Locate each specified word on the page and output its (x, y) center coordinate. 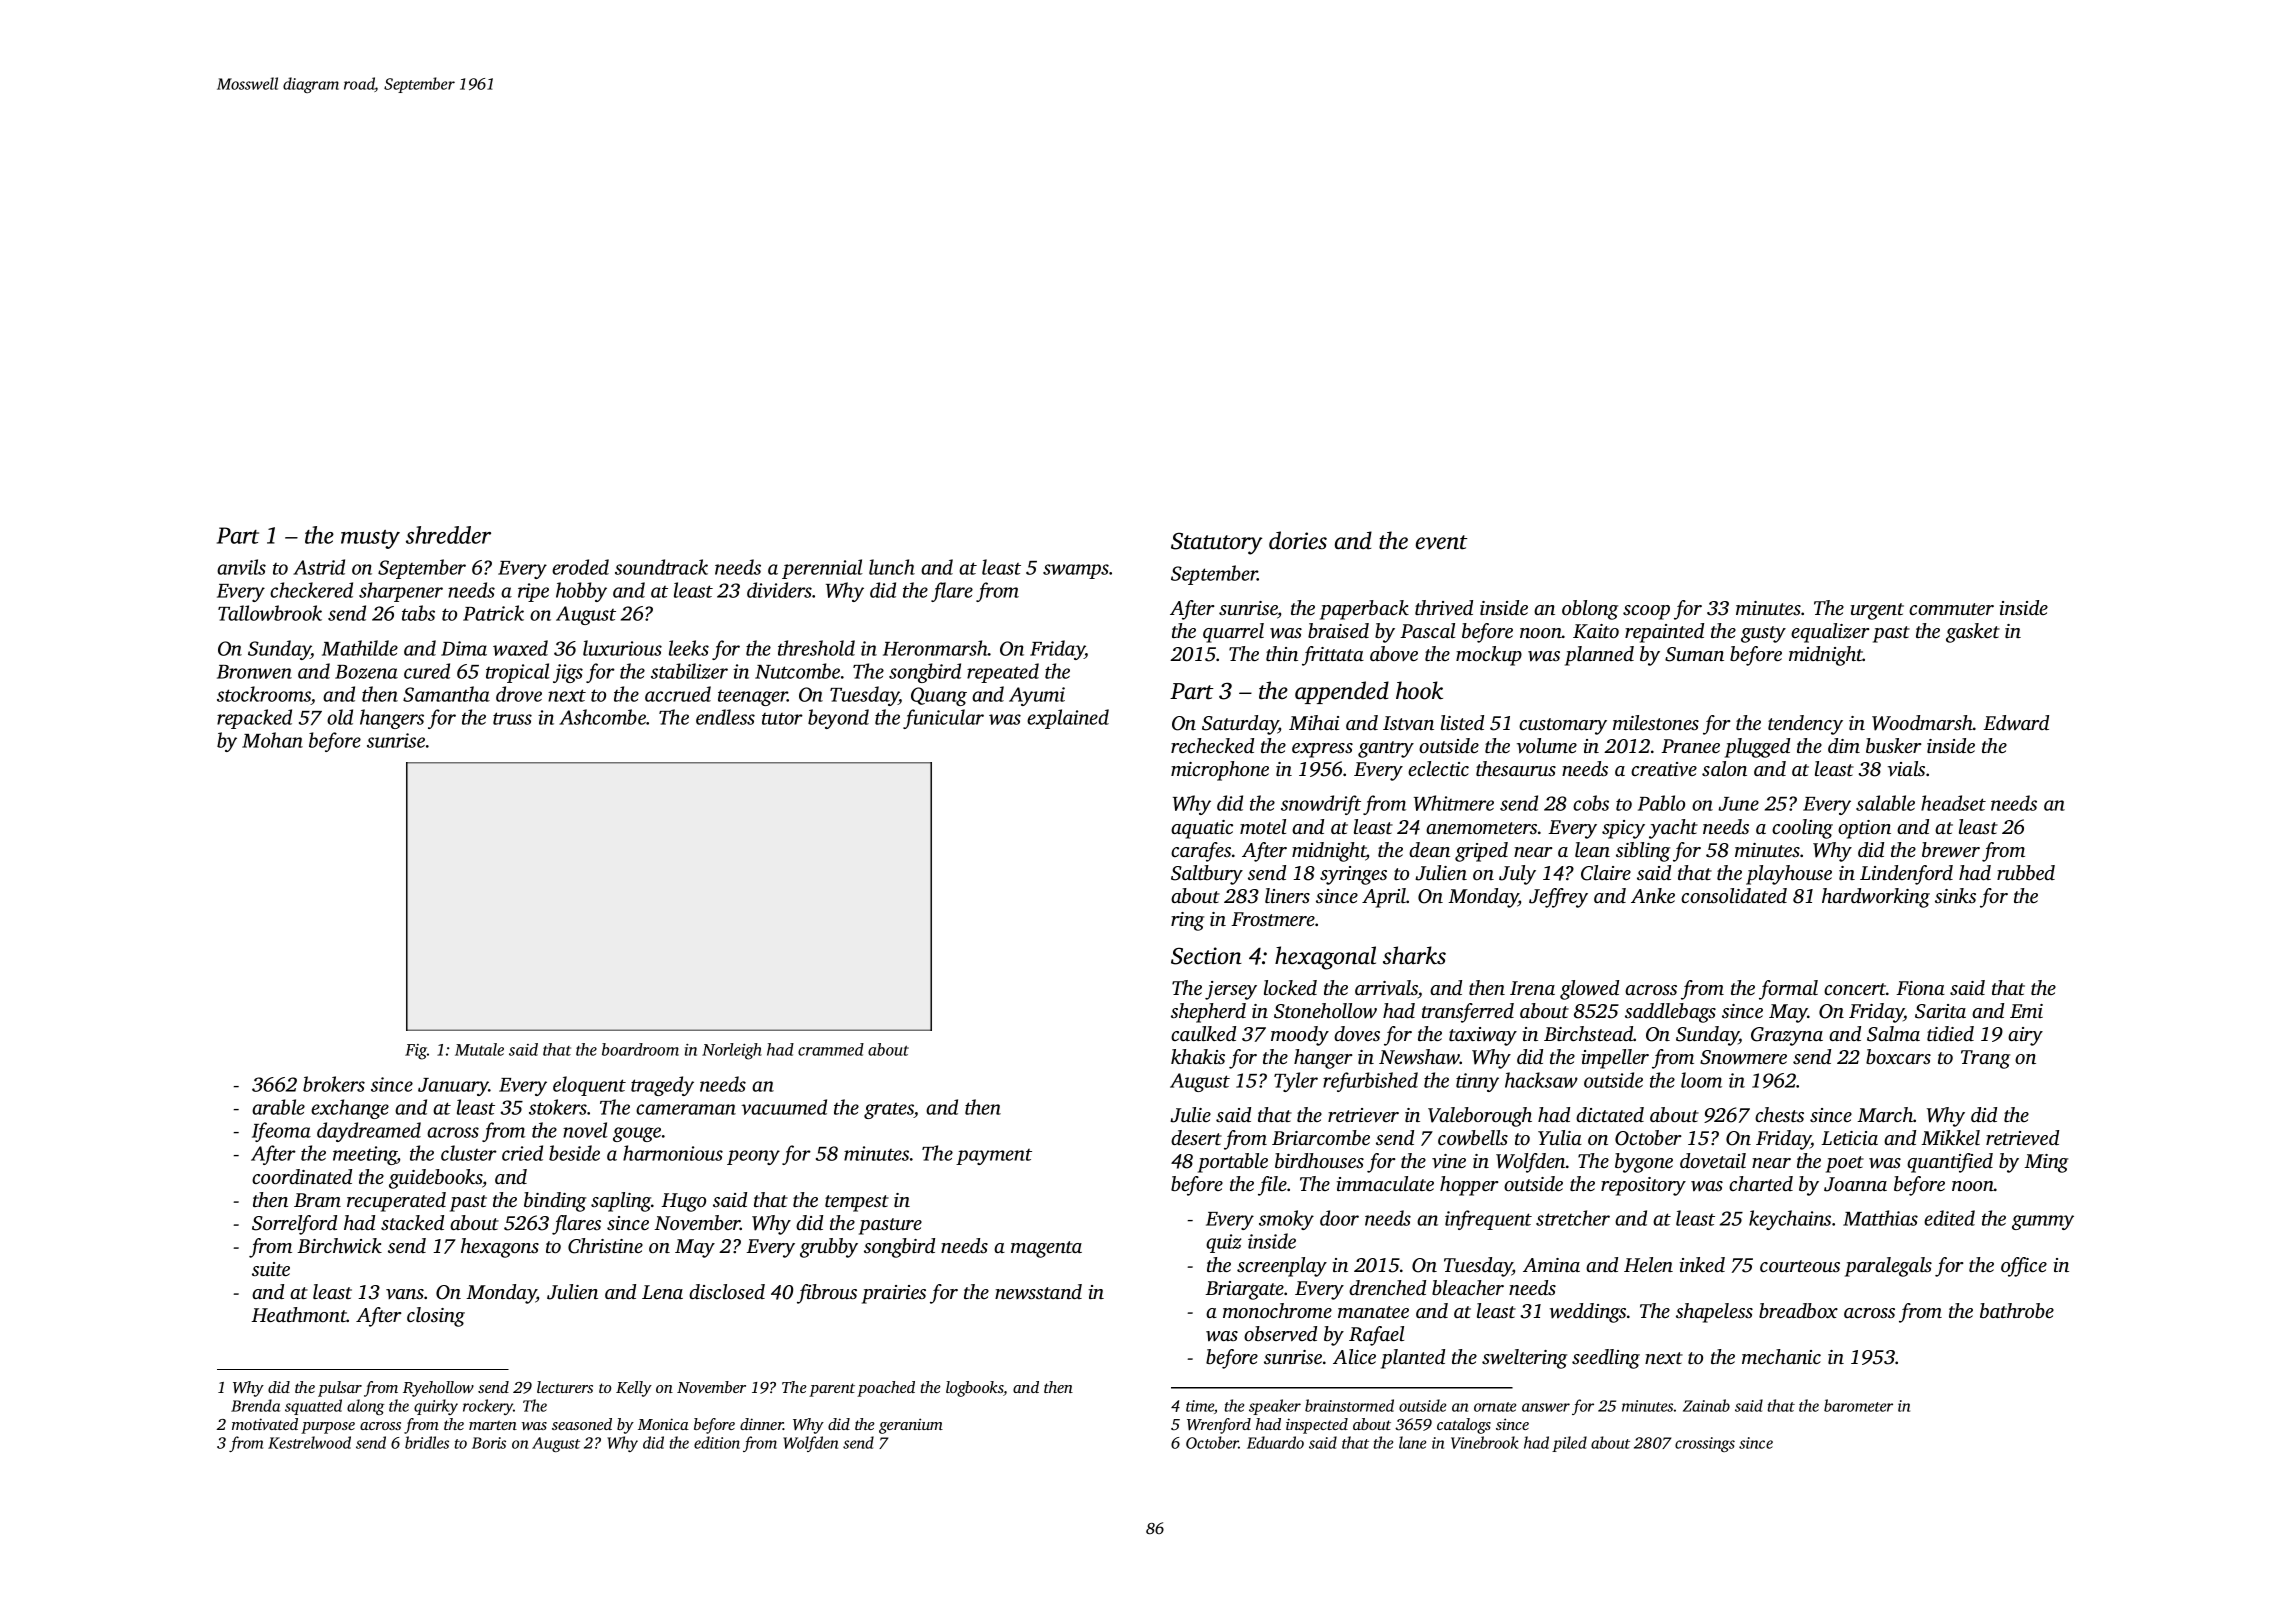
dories (1298, 540)
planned (1599, 656)
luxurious (622, 648)
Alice (1354, 1356)
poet (1845, 1164)
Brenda (255, 1405)
